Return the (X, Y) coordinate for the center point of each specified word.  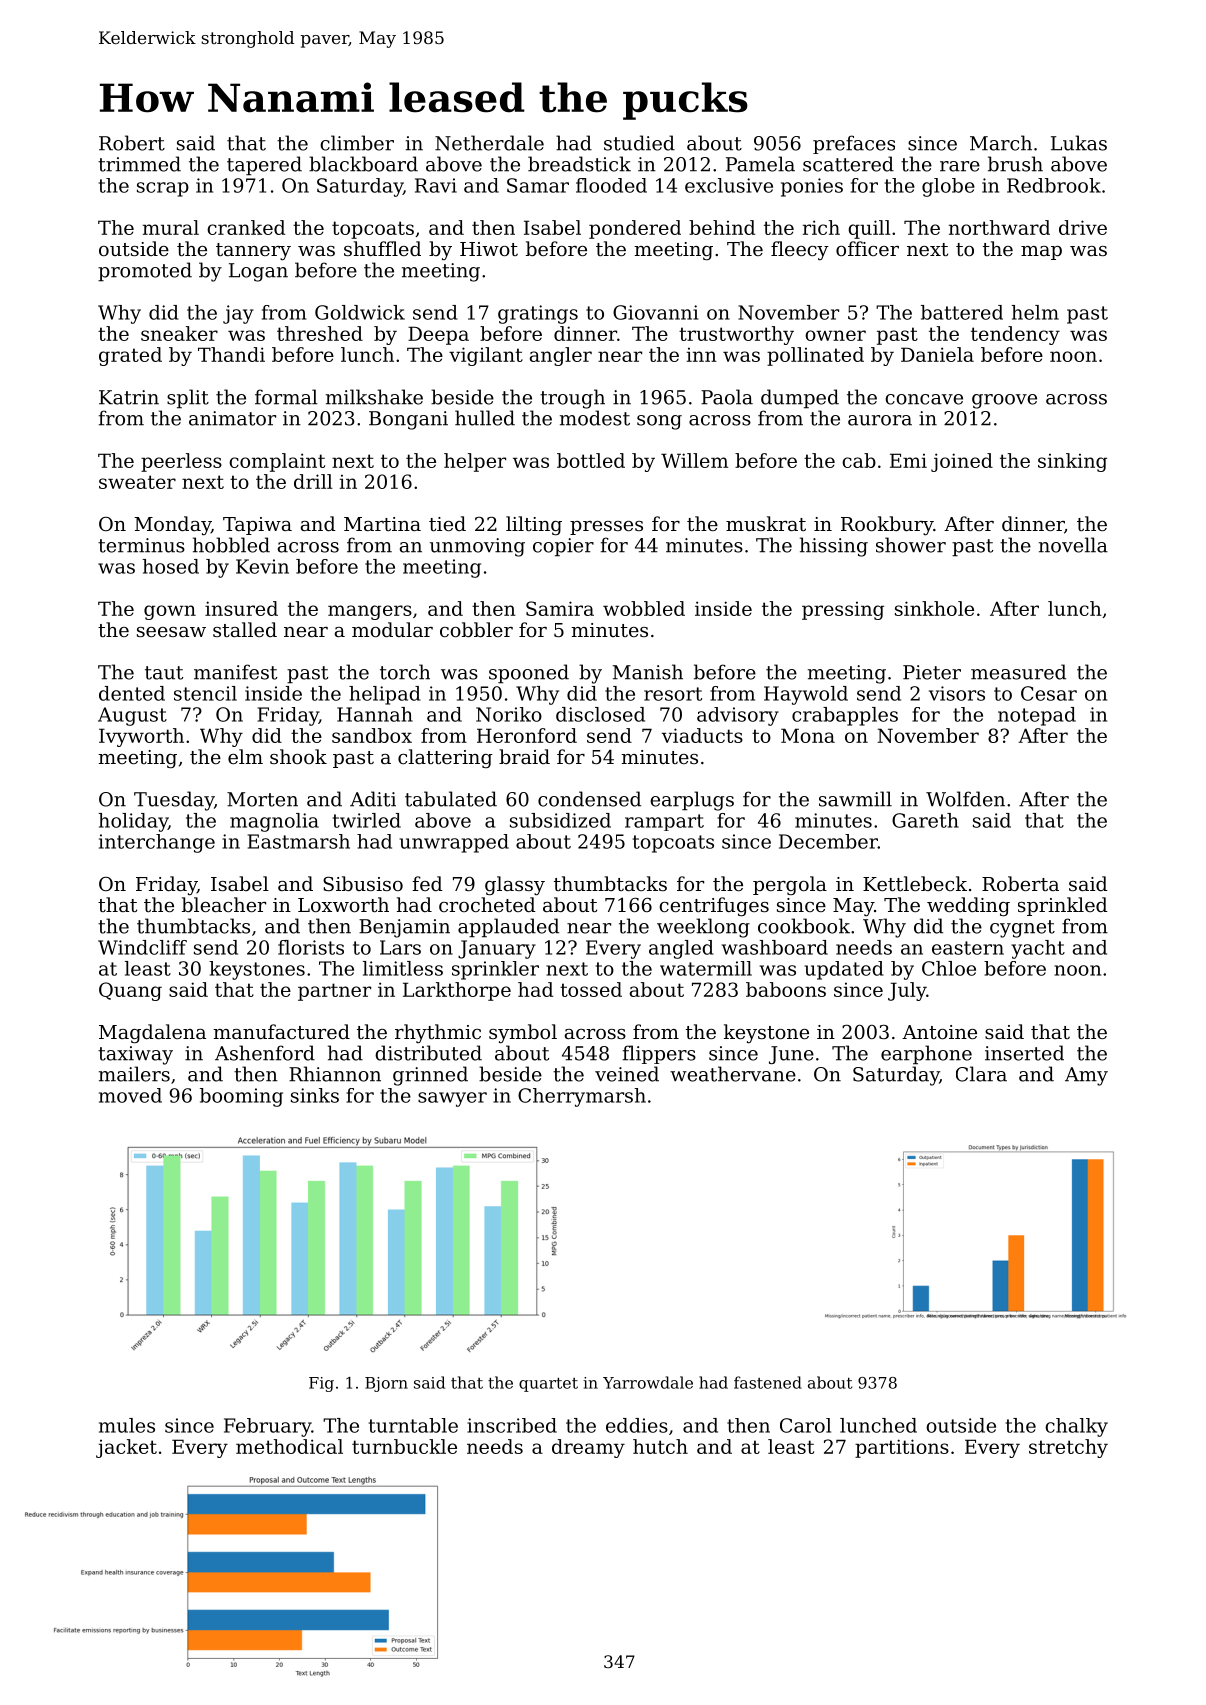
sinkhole (934, 608)
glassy (515, 885)
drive (1083, 227)
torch (405, 672)
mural (171, 227)
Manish (648, 672)
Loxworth (343, 904)
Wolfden (965, 799)
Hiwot (489, 249)
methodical (289, 1446)
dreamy (588, 1448)
